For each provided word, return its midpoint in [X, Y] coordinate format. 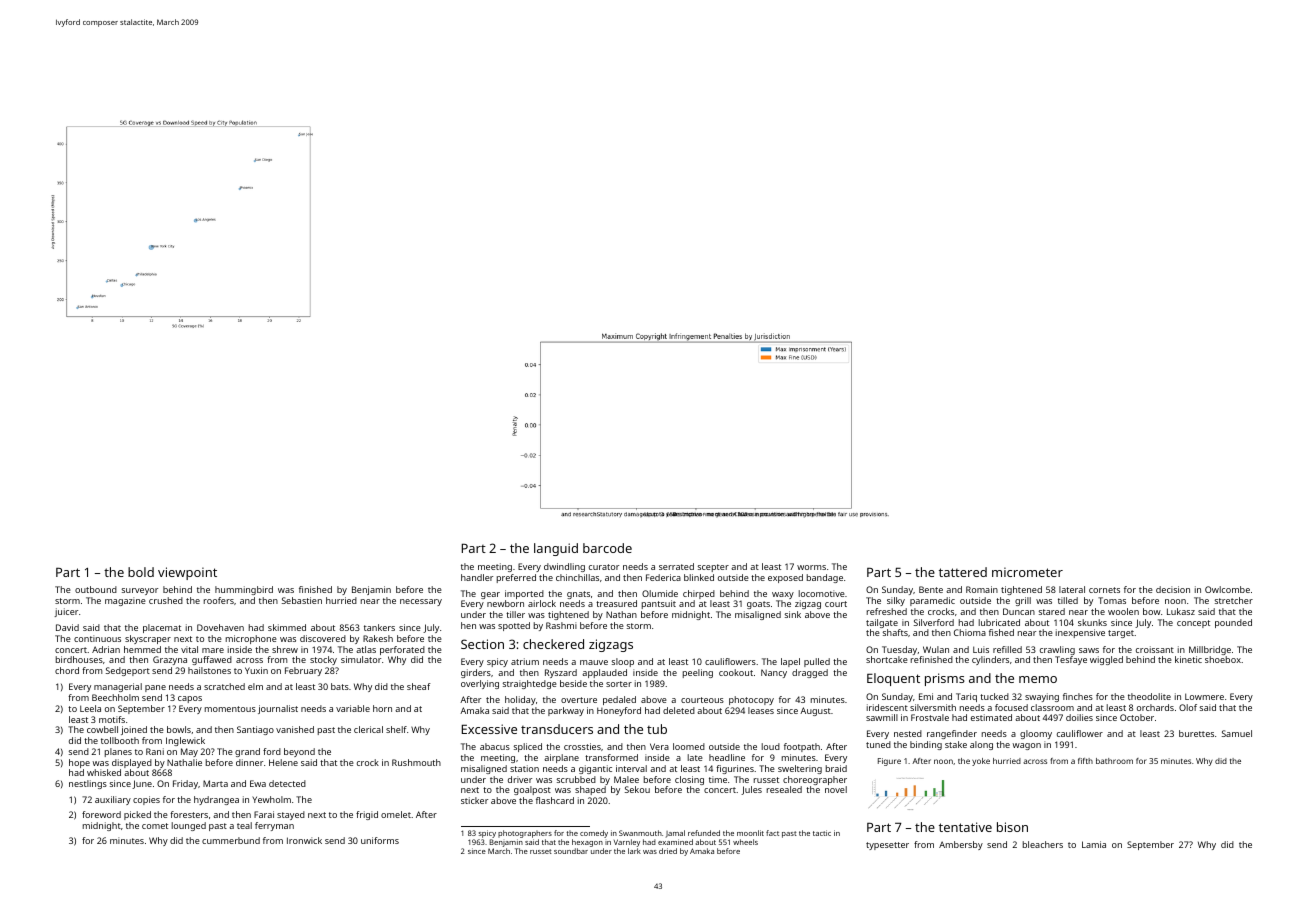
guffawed [212, 660]
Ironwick [304, 840]
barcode [607, 548]
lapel [790, 662]
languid [556, 549]
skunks [1092, 622]
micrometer [1027, 572]
